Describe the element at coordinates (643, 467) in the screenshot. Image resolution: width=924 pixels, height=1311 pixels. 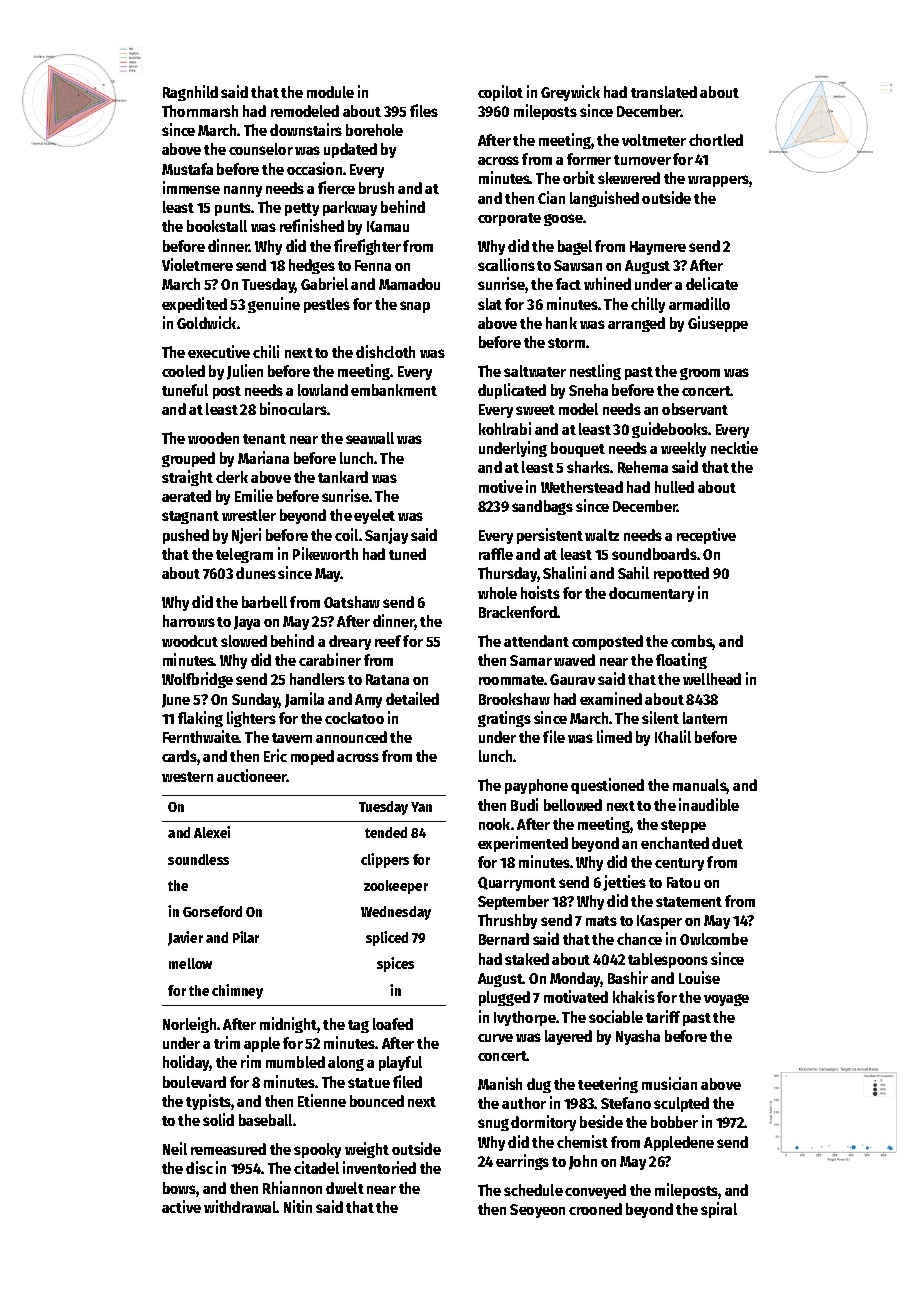
I see `Rehema` at that location.
